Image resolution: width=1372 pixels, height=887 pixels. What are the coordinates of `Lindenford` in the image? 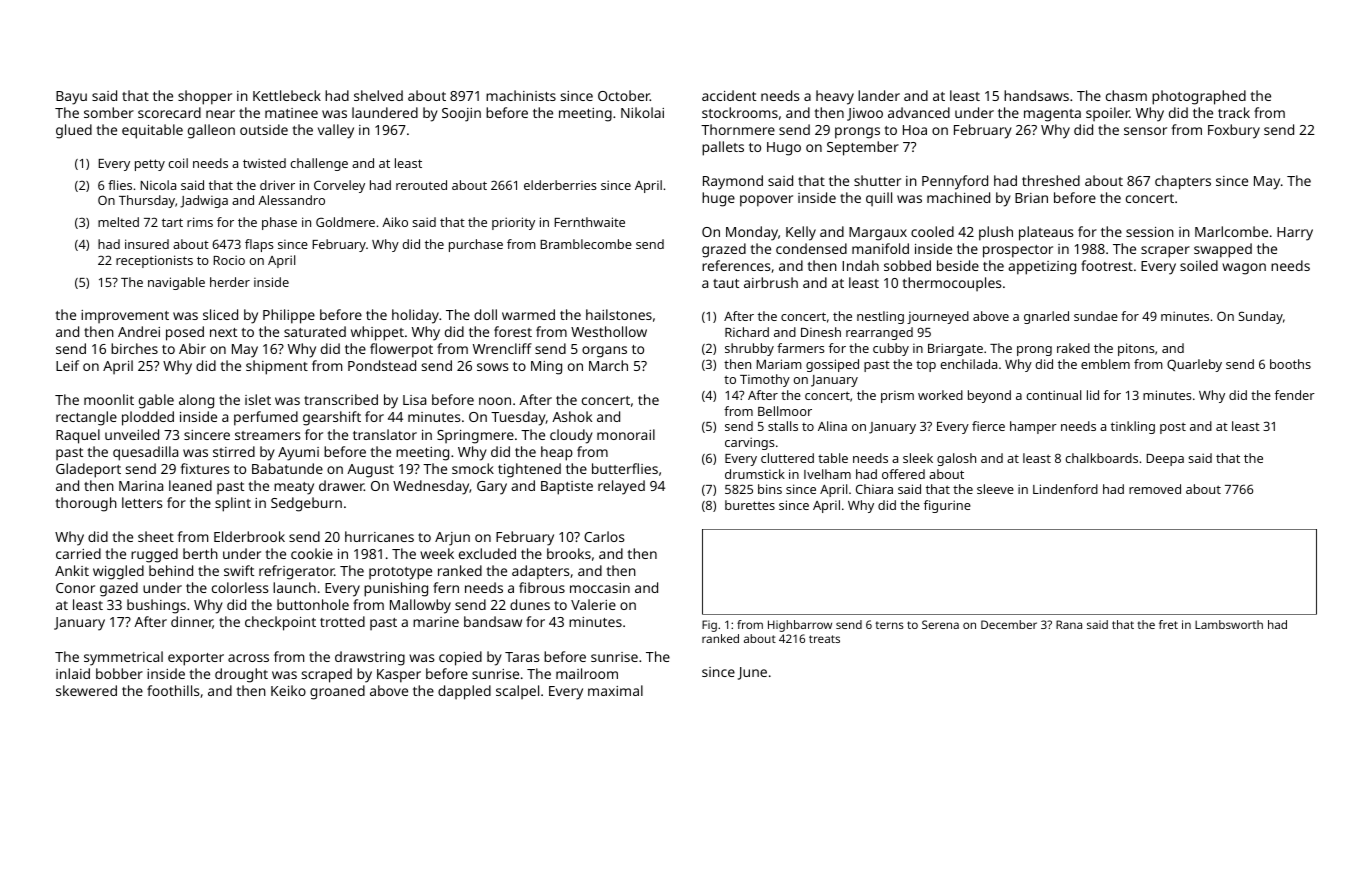 It's located at (1065, 489).
